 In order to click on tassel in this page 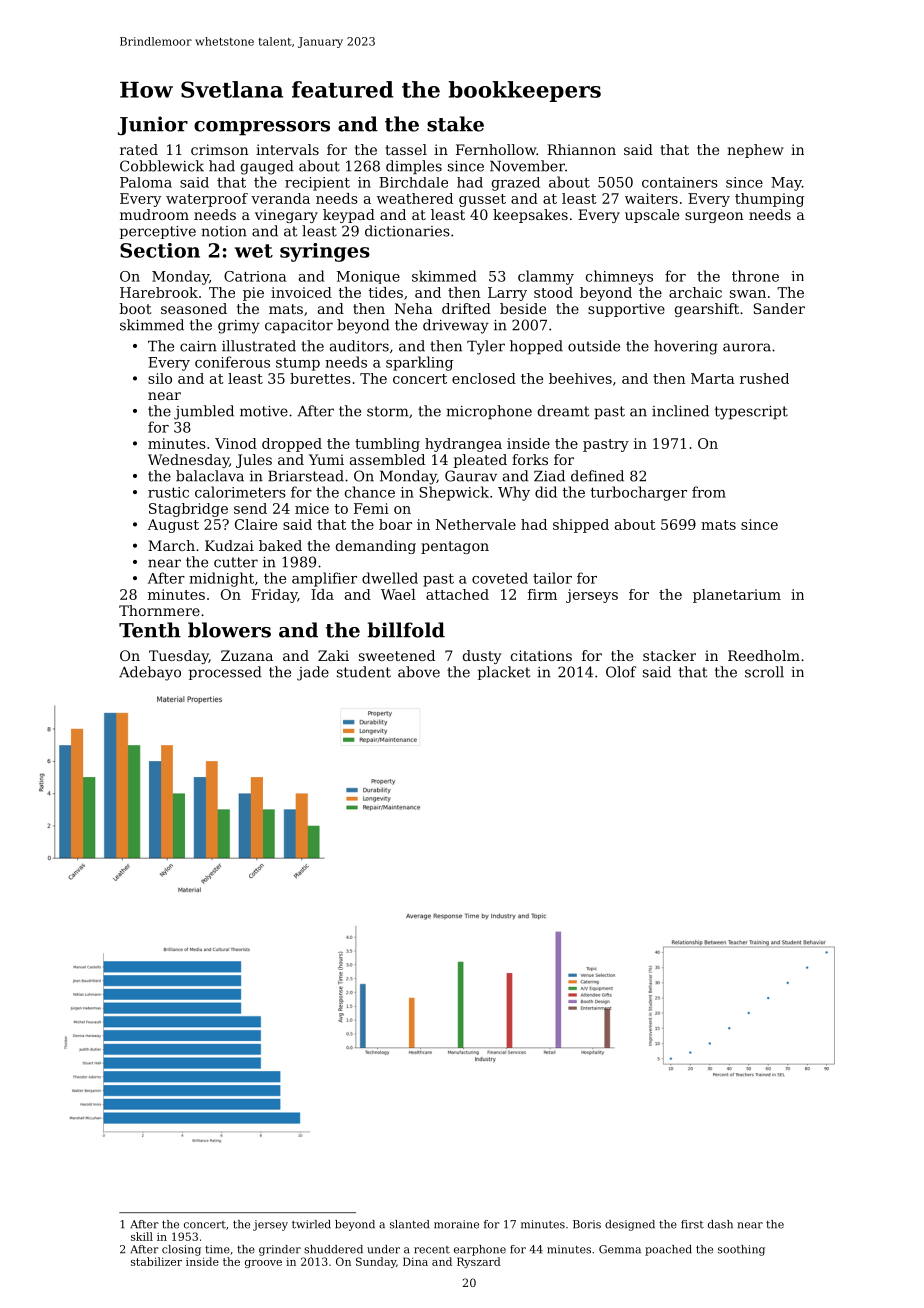, I will do `click(406, 149)`.
